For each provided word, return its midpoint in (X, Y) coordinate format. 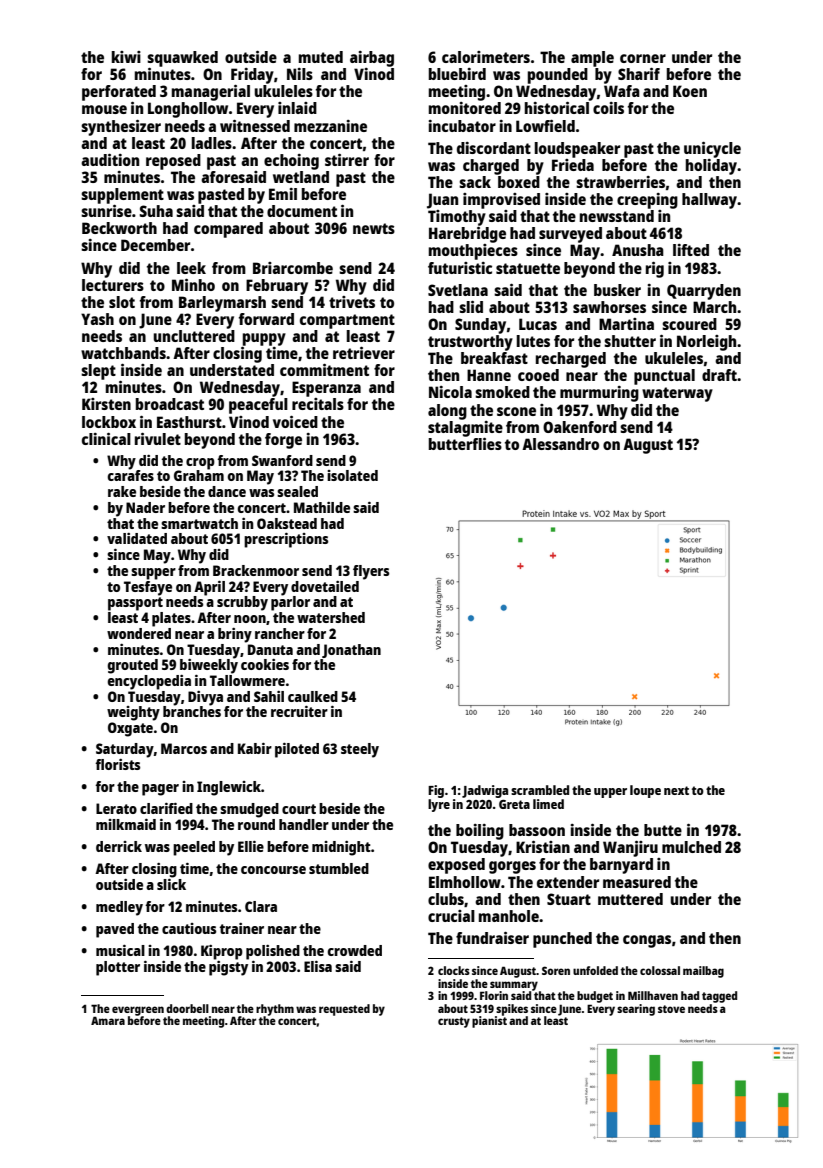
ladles (212, 143)
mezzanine (330, 126)
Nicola (450, 392)
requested (344, 1010)
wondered (139, 633)
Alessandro (560, 444)
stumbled (339, 868)
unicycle (712, 150)
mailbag (703, 972)
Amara (108, 1020)
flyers (371, 572)
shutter (630, 341)
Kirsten (106, 404)
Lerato (116, 808)
